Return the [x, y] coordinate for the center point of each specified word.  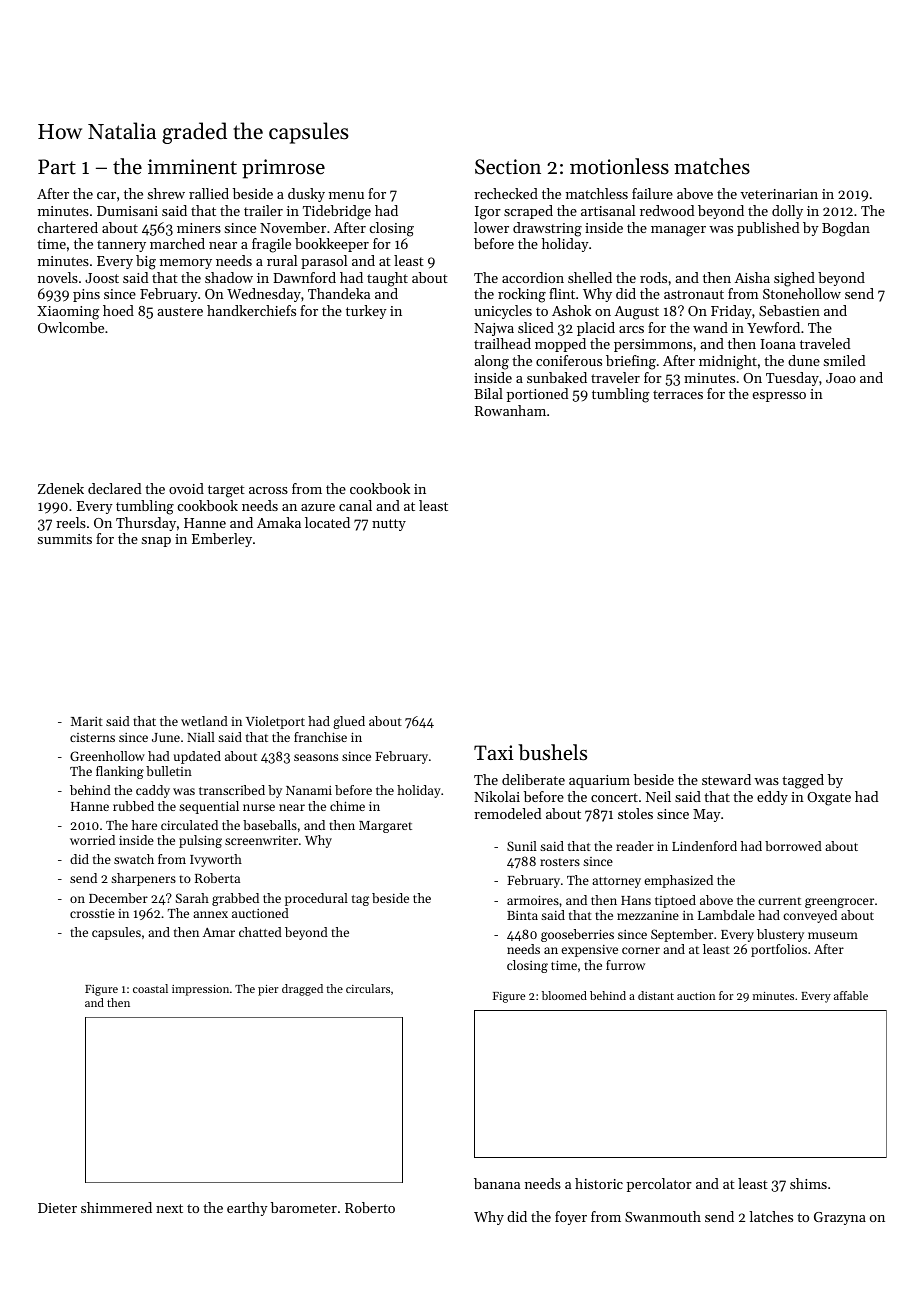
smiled [845, 360]
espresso [779, 397]
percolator [659, 1185]
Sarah [192, 898]
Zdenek [61, 488]
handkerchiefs [251, 310]
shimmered [116, 1207]
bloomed [564, 995]
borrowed [793, 846]
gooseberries [577, 935]
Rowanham [510, 410]
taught [387, 279]
